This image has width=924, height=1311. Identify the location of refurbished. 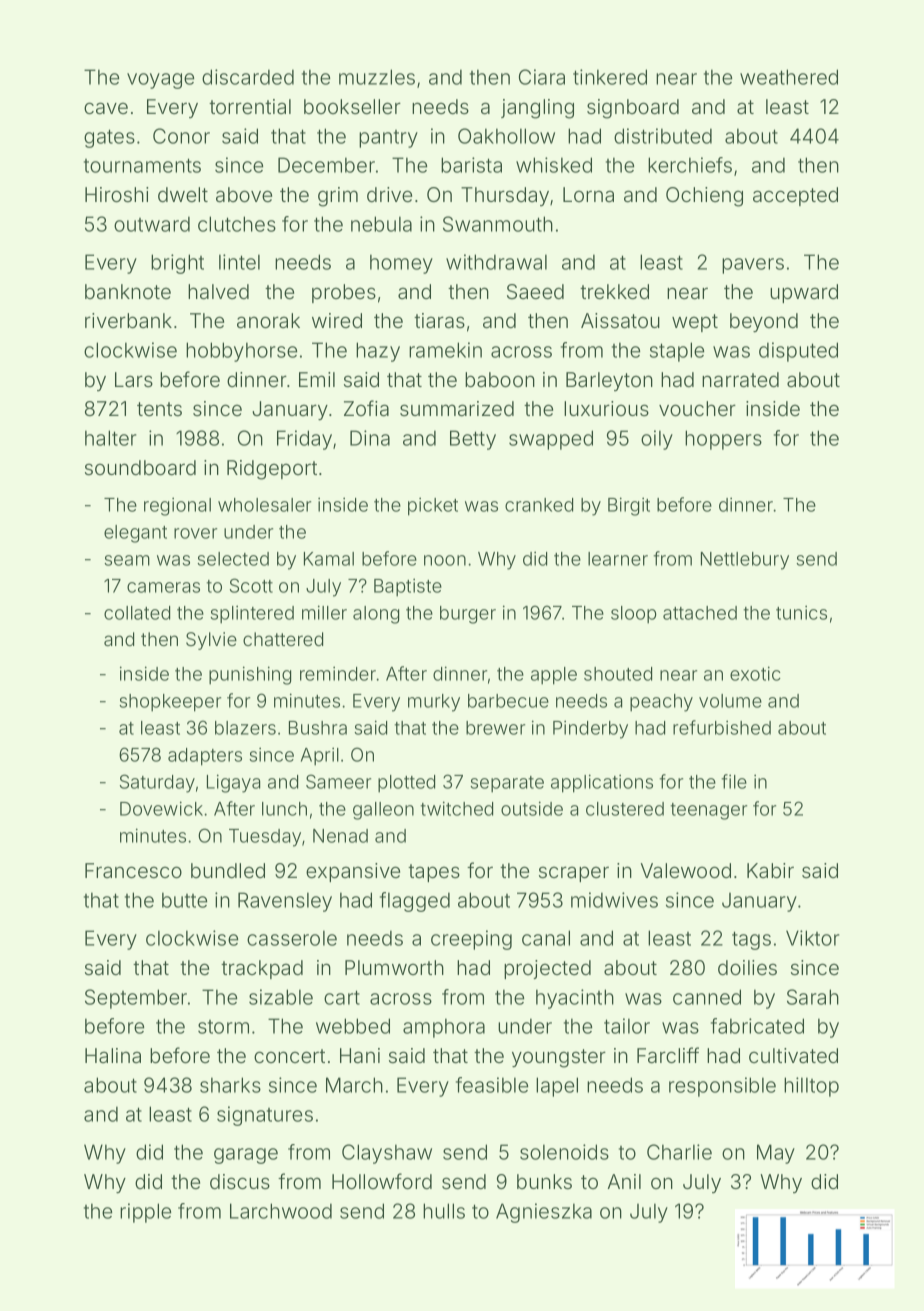
(722, 727).
